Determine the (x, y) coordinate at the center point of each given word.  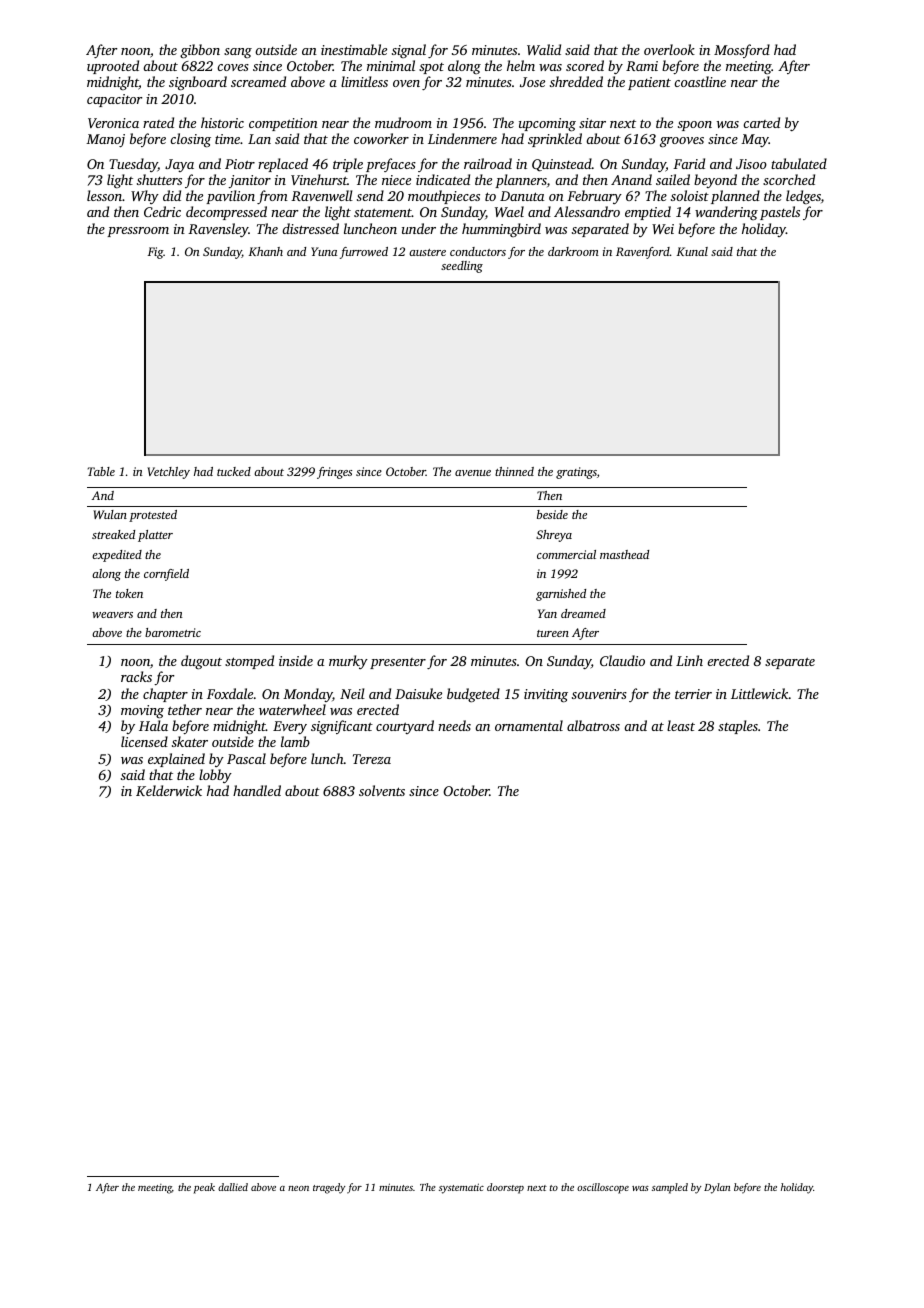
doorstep (505, 1188)
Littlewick (760, 693)
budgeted (473, 695)
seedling (462, 267)
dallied (233, 1187)
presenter (398, 663)
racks (136, 676)
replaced (283, 165)
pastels (780, 213)
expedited (117, 556)
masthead (624, 554)
